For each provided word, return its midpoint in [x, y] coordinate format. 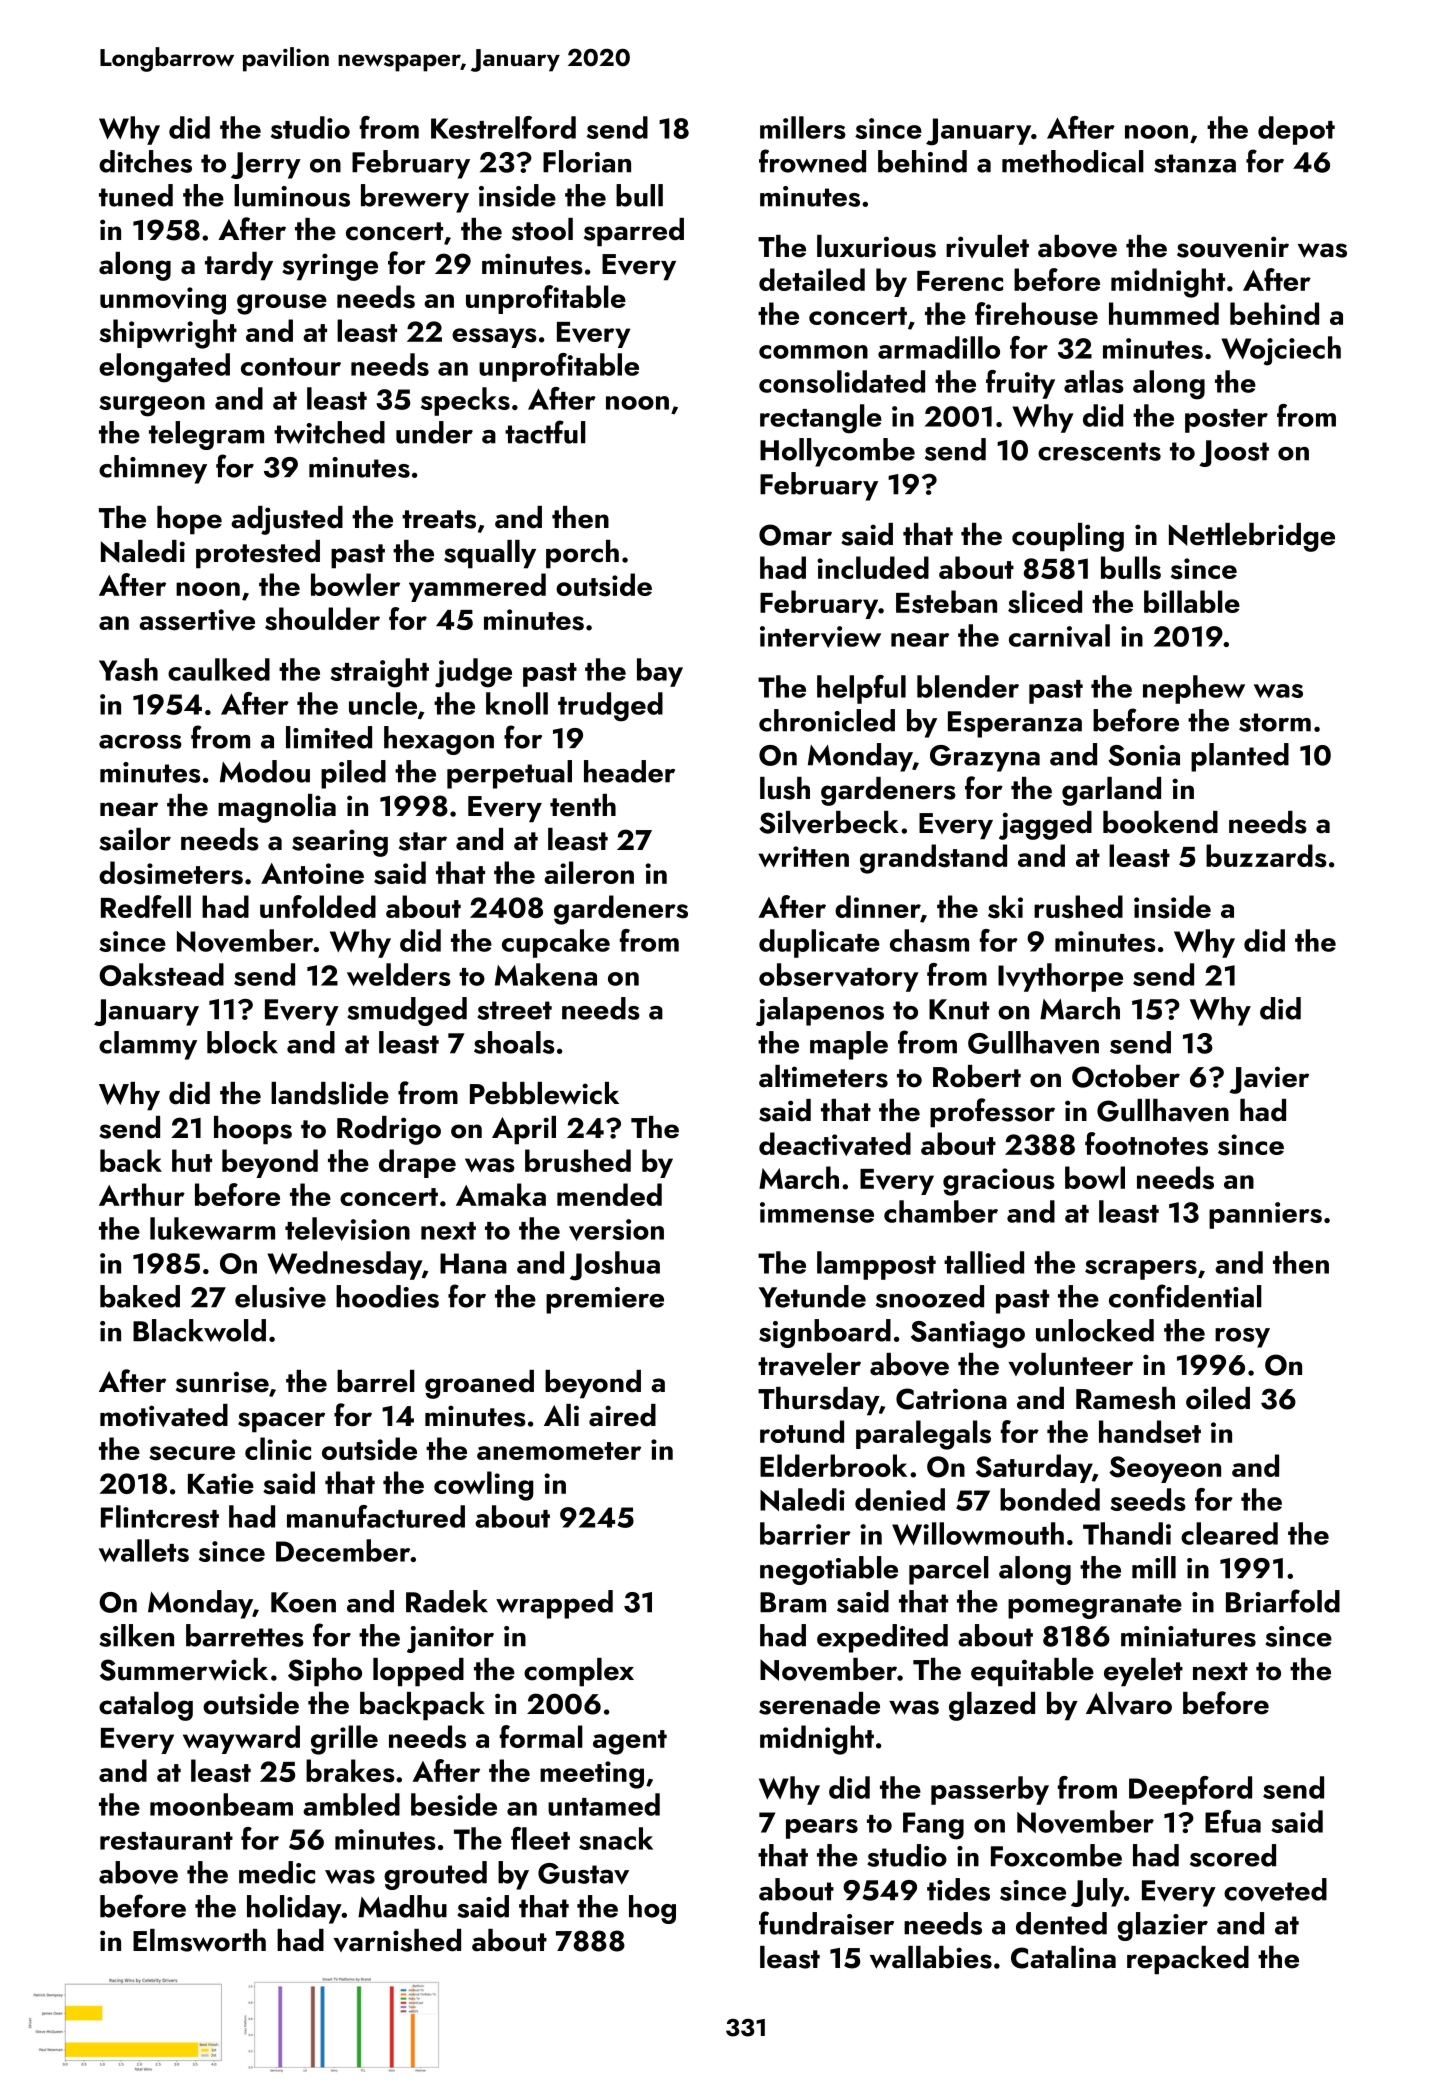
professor [992, 1113]
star [423, 841]
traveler [809, 1364]
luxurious [876, 246]
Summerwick [184, 1669]
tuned [136, 195]
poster [1226, 421]
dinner [878, 908]
